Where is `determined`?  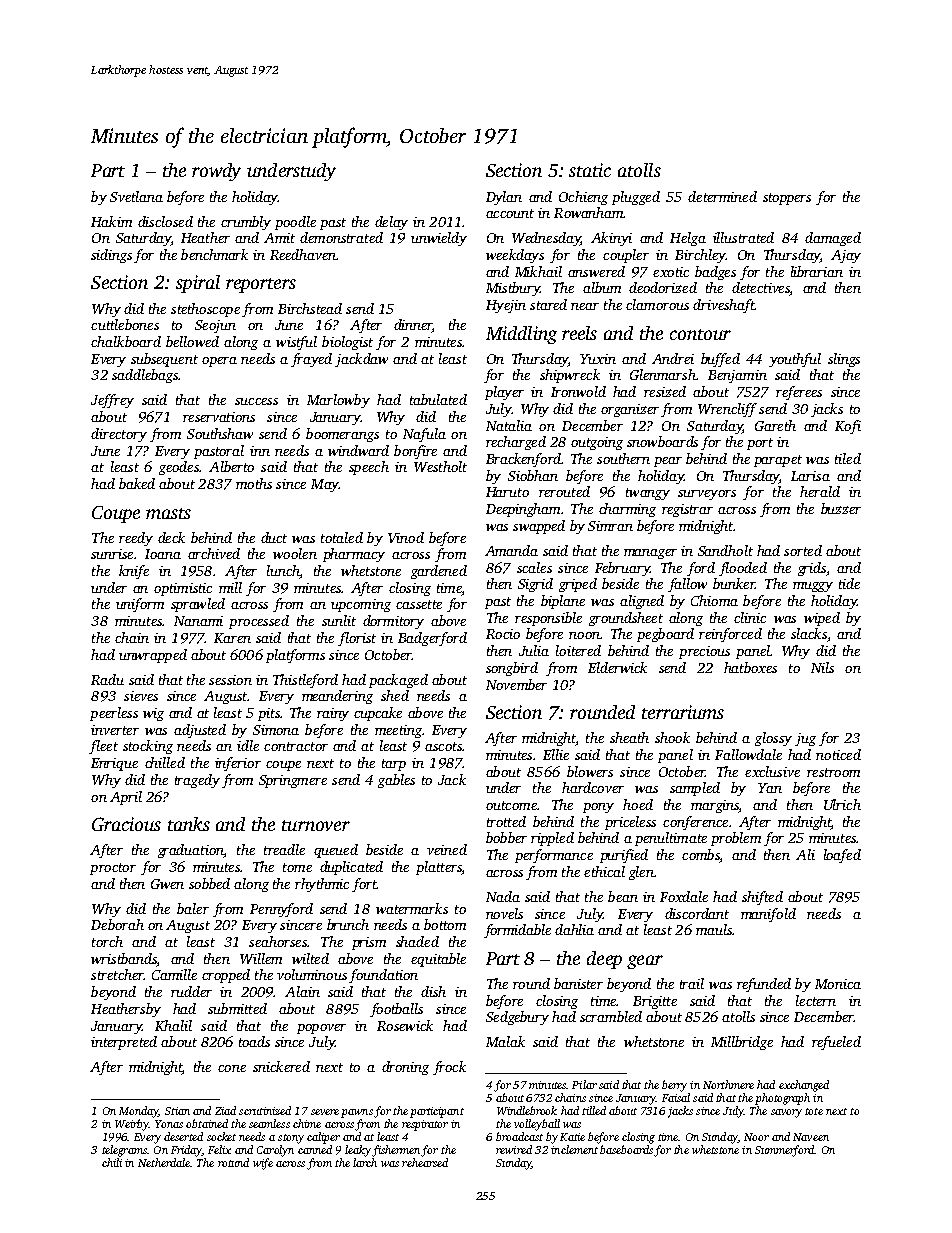
determined is located at coordinates (722, 196).
